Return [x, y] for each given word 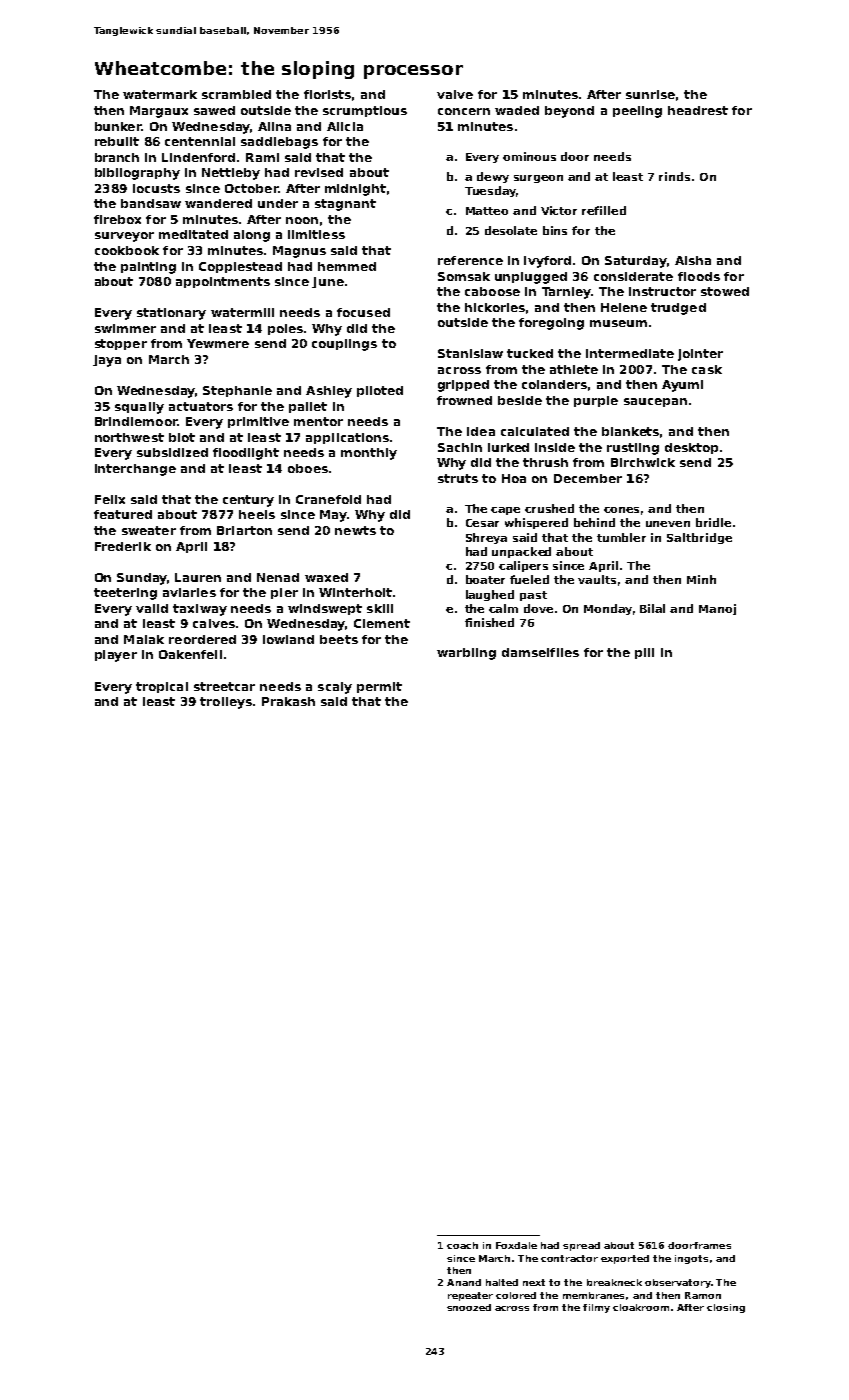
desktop [691, 448]
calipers [523, 566]
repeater [470, 1296]
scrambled [236, 94]
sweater [149, 530]
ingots [691, 1259]
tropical [162, 687]
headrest [698, 110]
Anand [464, 1282]
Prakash [288, 701]
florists [327, 94]
